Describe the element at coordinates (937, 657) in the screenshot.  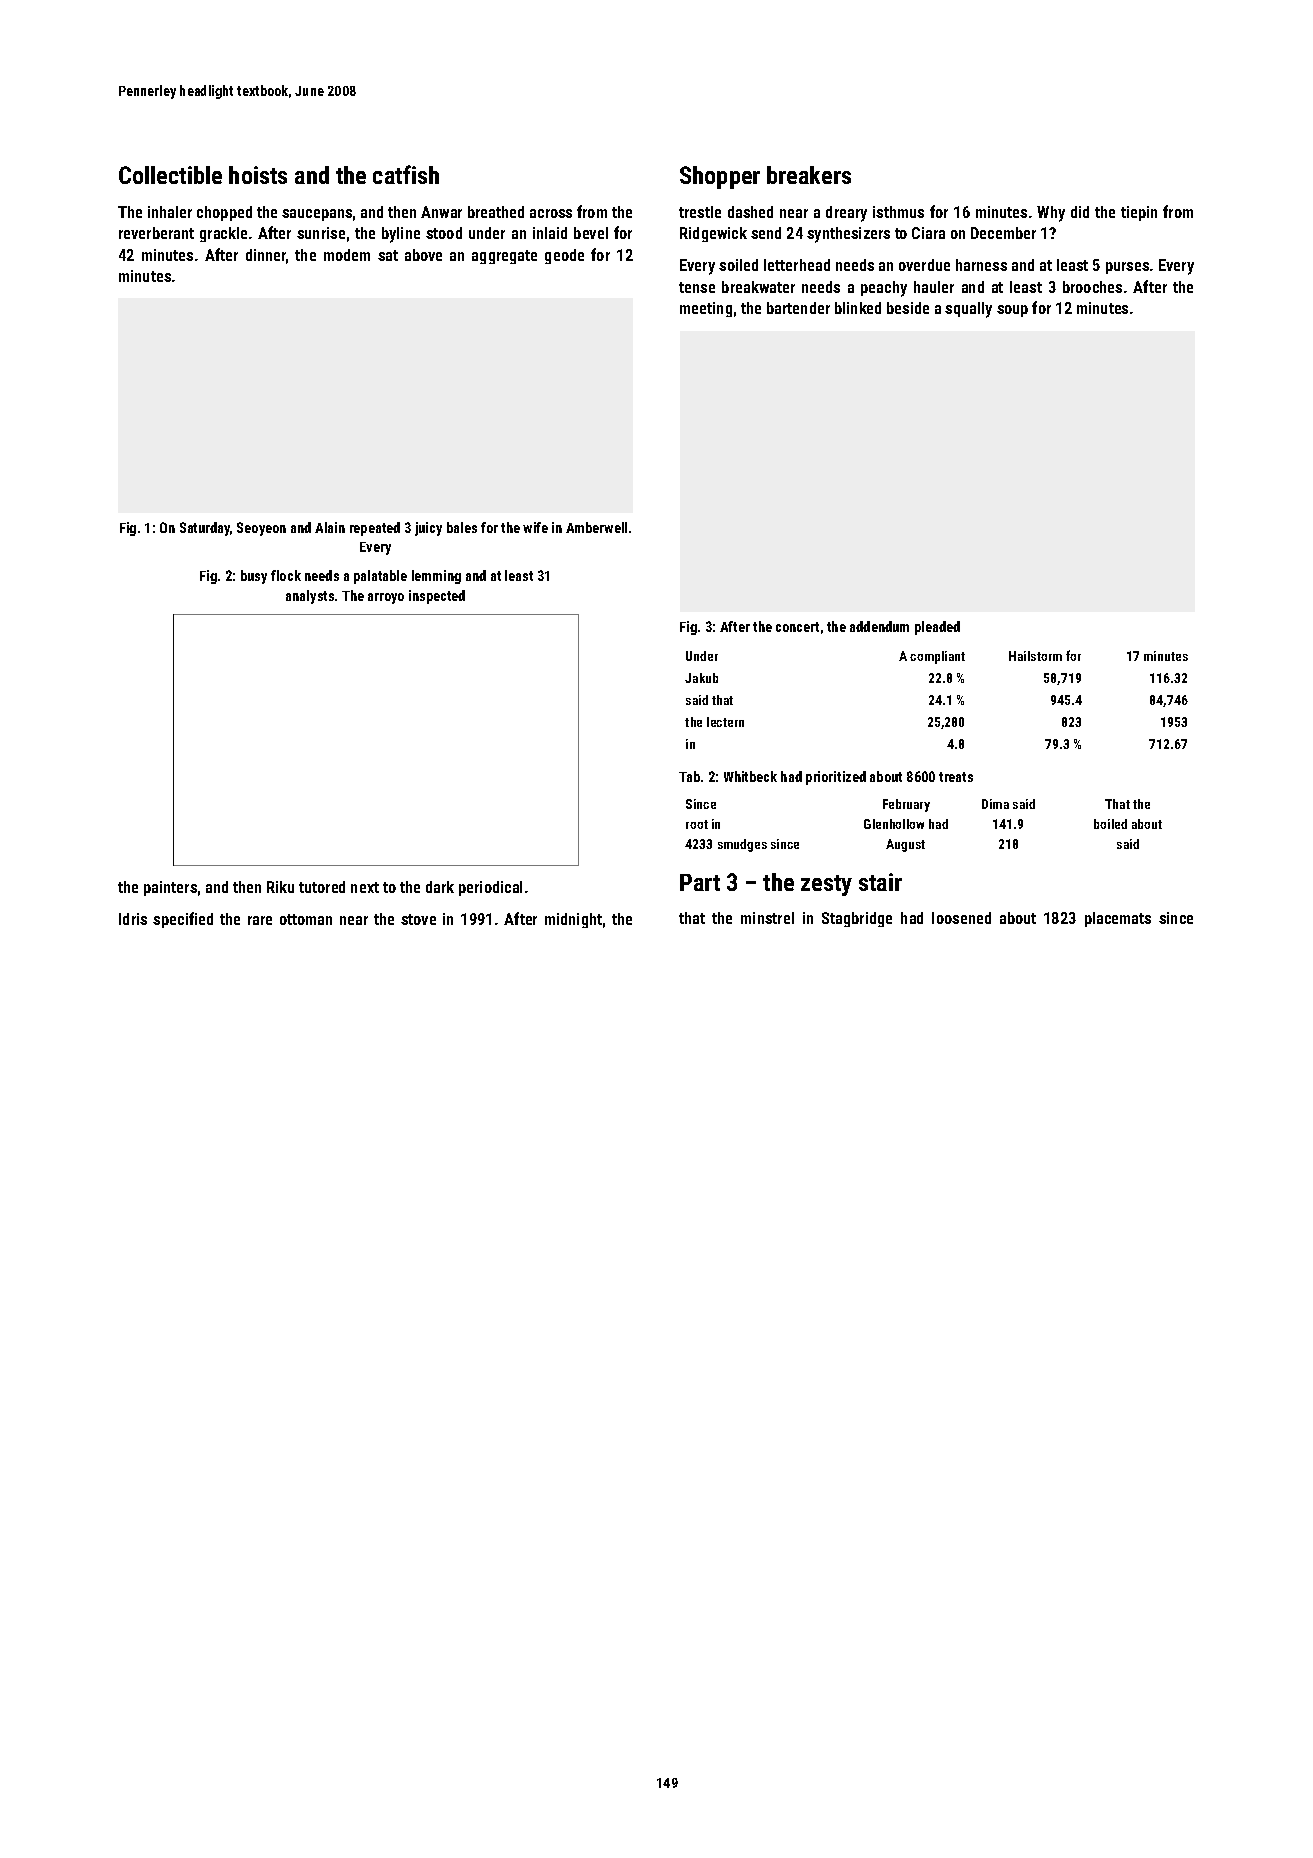
I see `compliant` at that location.
